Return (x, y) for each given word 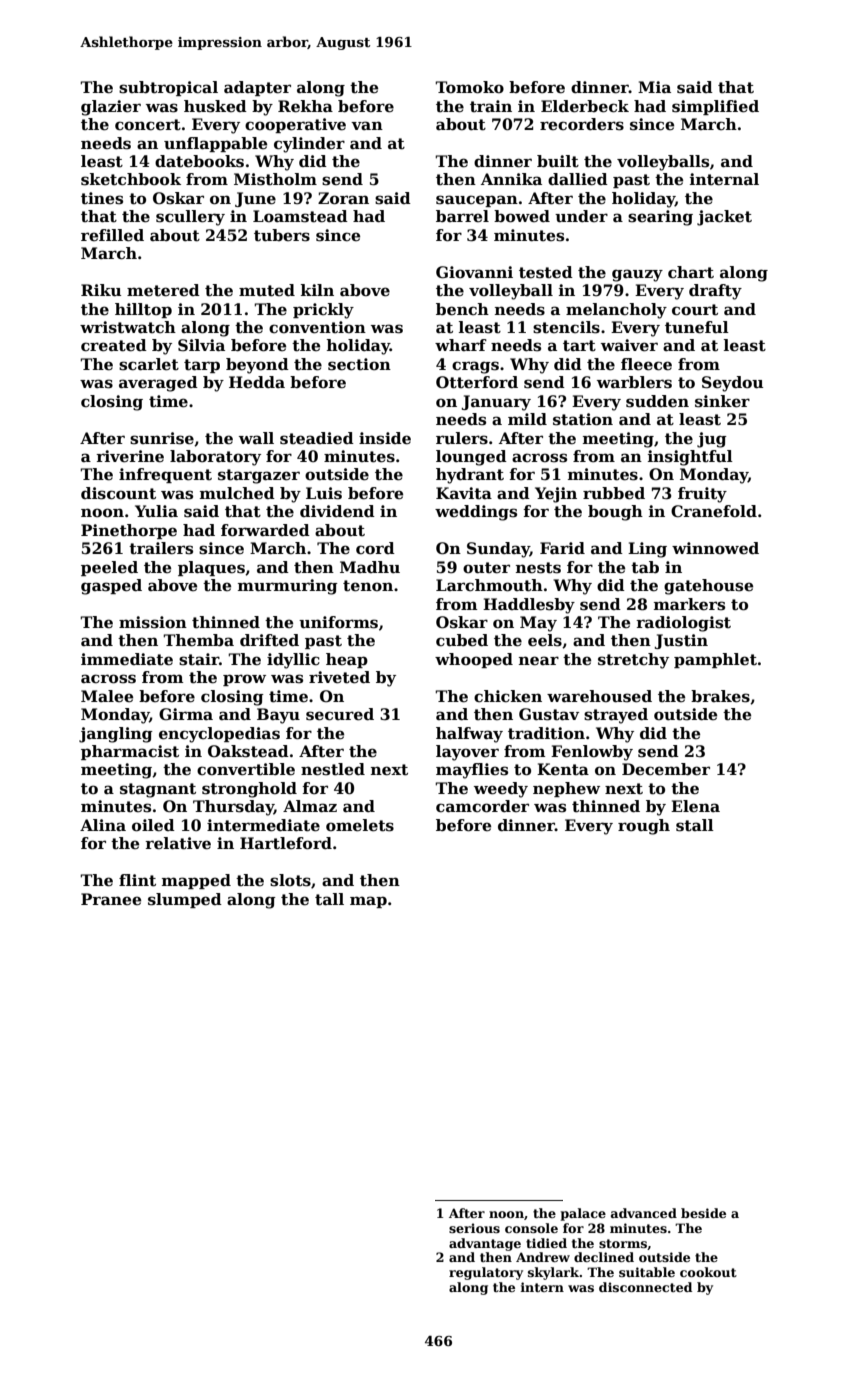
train (491, 106)
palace (583, 1214)
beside (703, 1213)
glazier (111, 108)
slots (290, 880)
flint (137, 880)
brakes (720, 696)
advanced (644, 1213)
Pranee (111, 899)
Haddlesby (529, 606)
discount (118, 493)
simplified (715, 107)
